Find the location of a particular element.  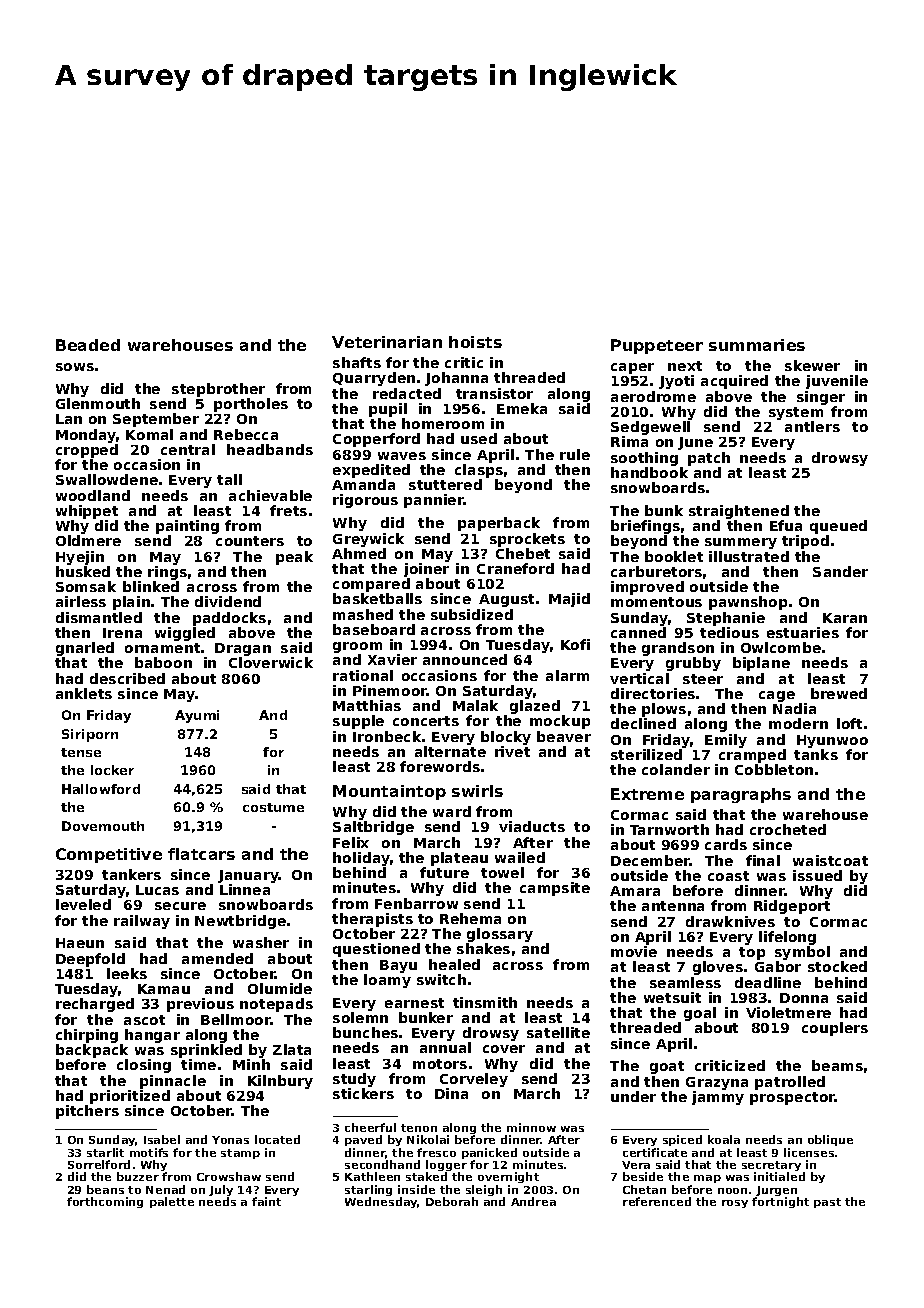

Kamau is located at coordinates (164, 989).
